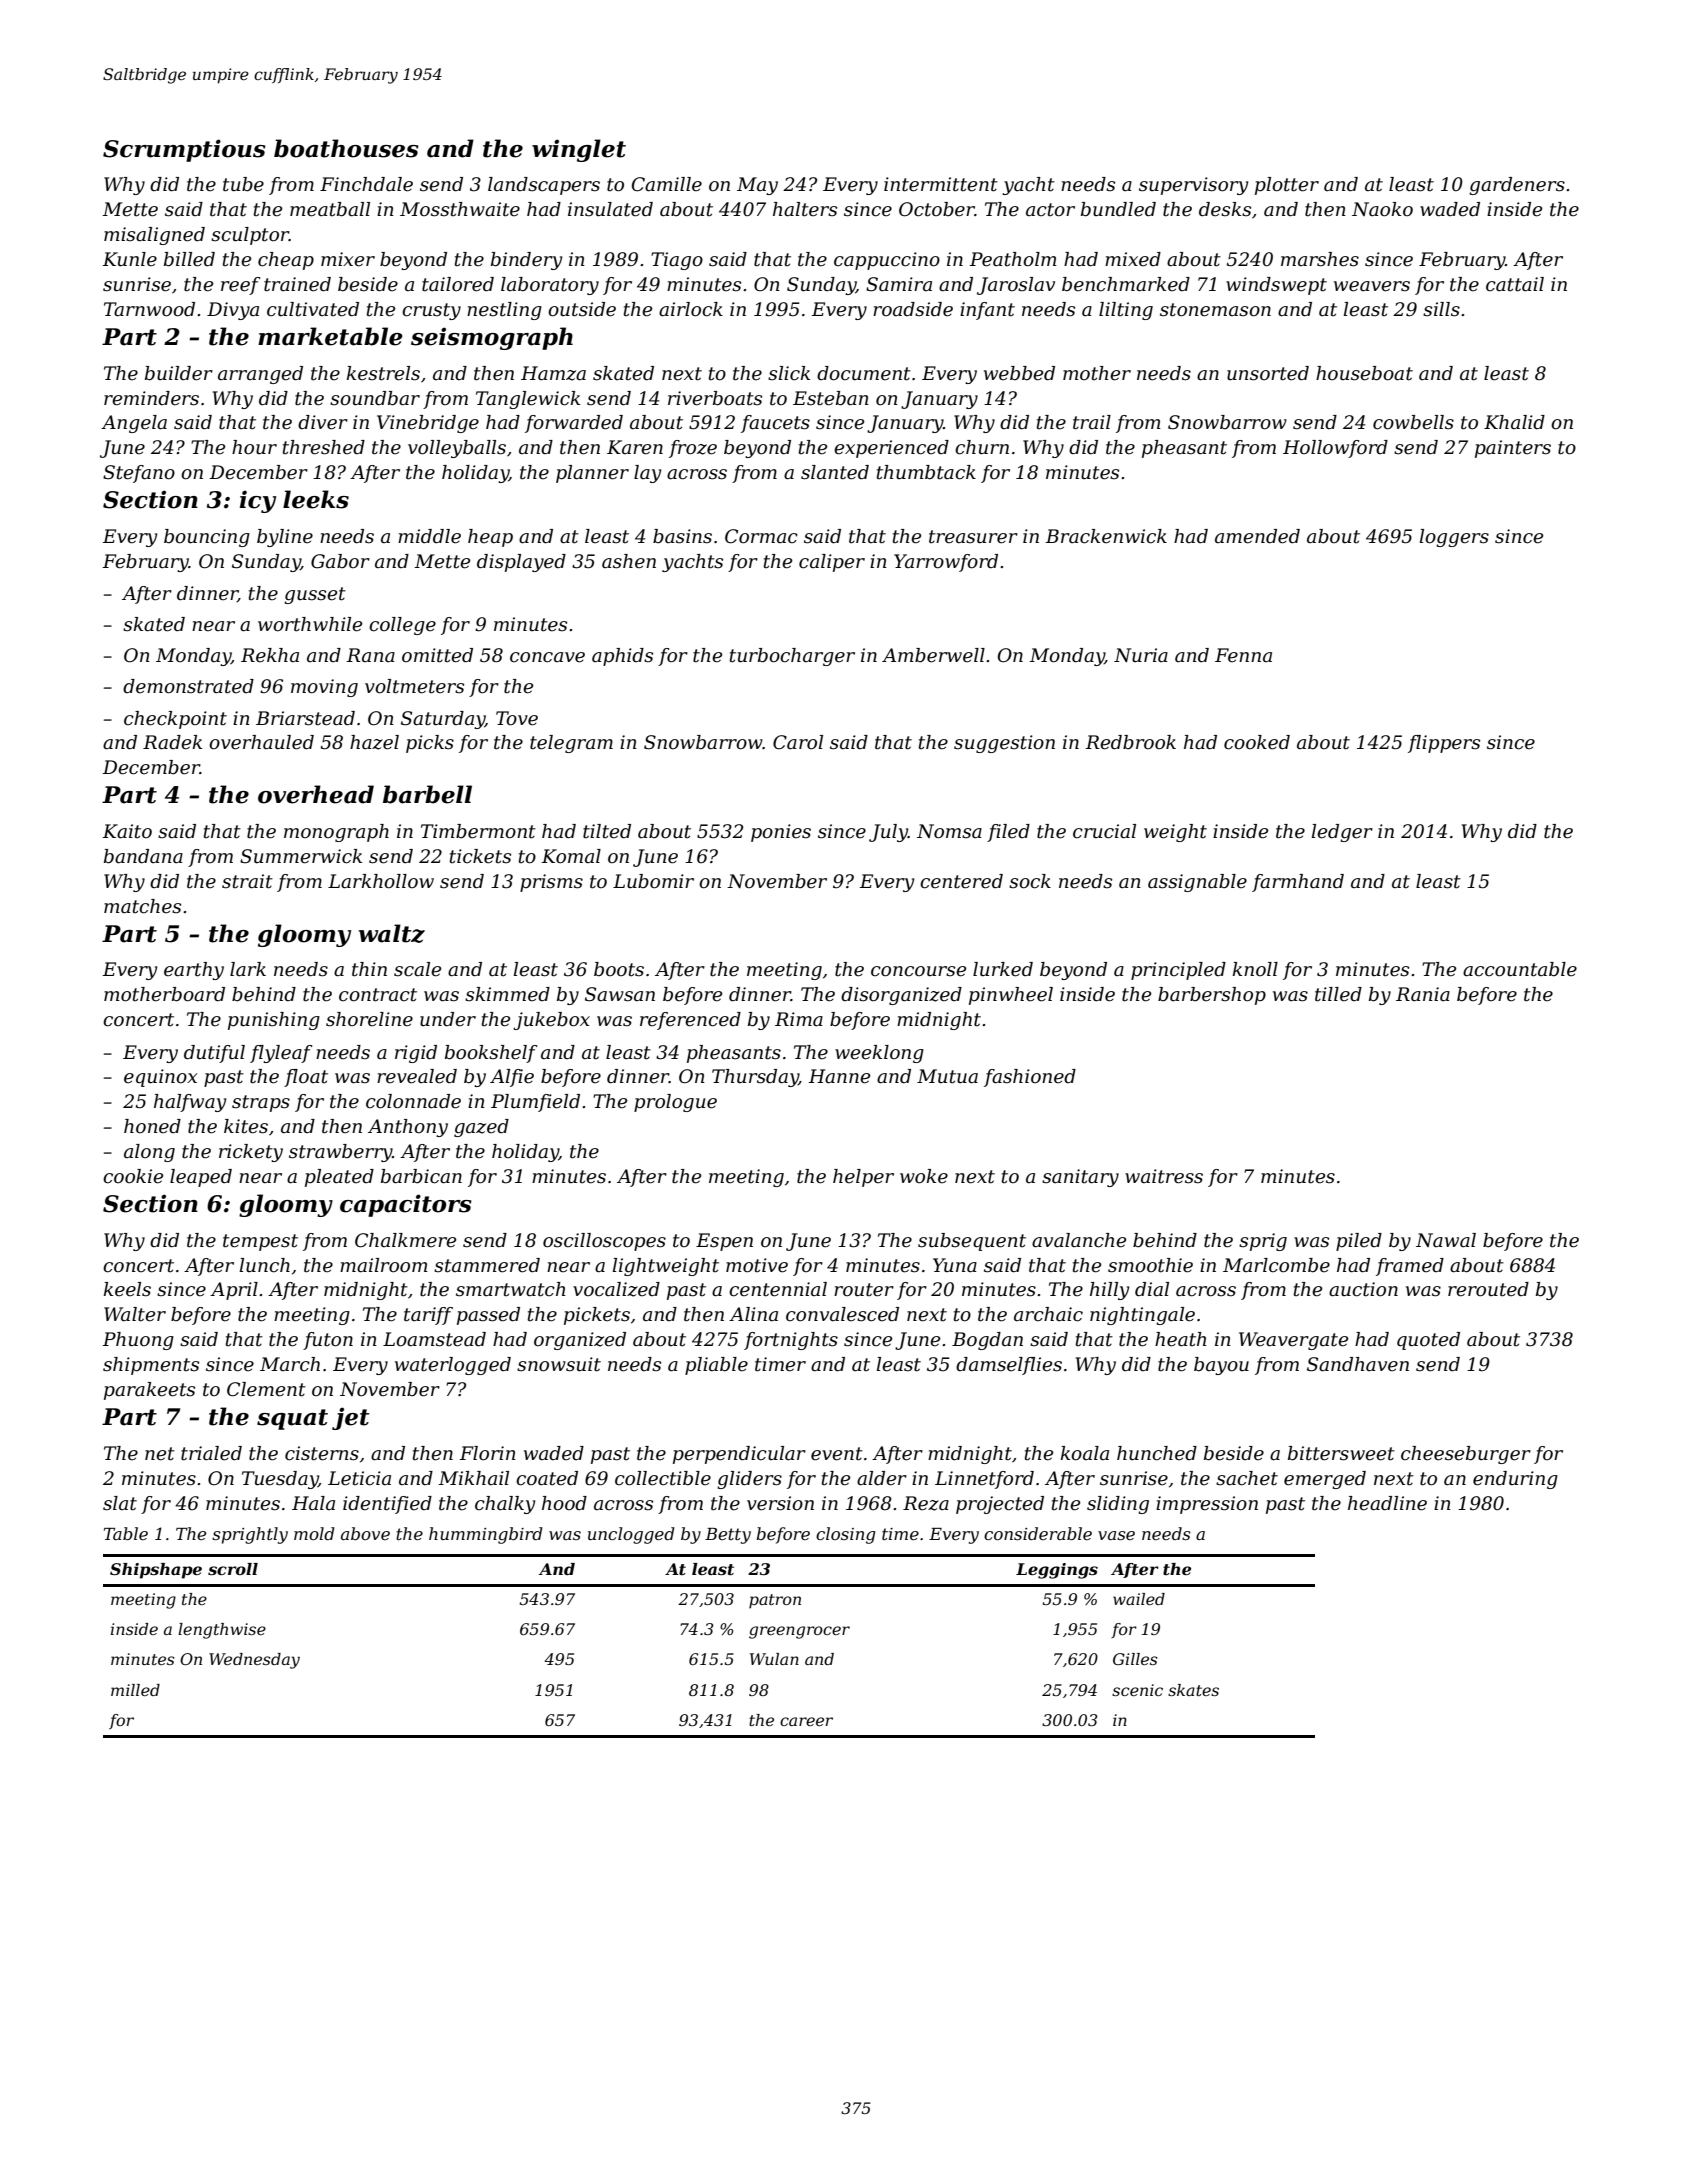 Image resolution: width=1683 pixels, height=2178 pixels. Describe the element at coordinates (487, 1265) in the screenshot. I see `stammered` at that location.
